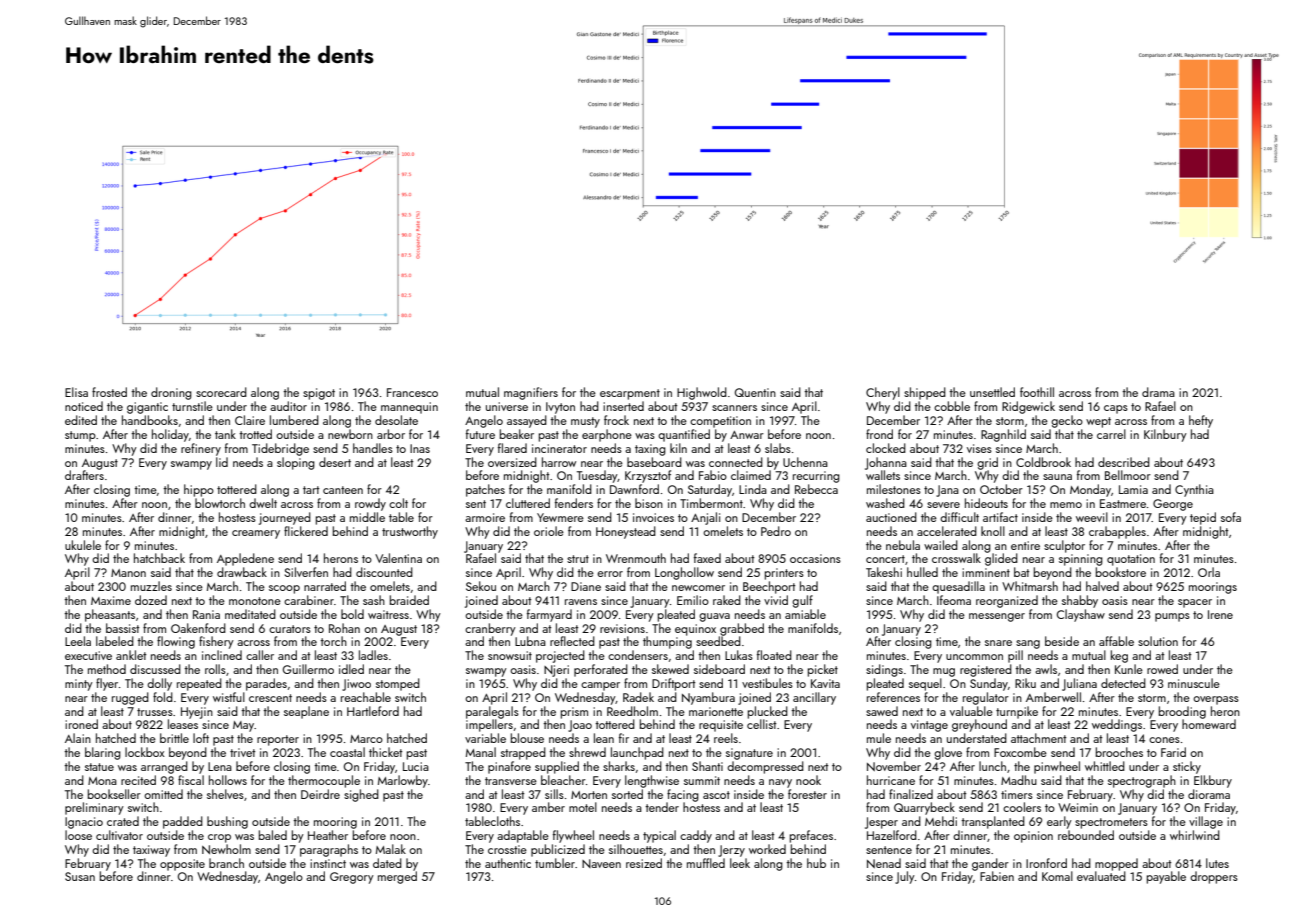  I want to click on halved, so click(1102, 586).
